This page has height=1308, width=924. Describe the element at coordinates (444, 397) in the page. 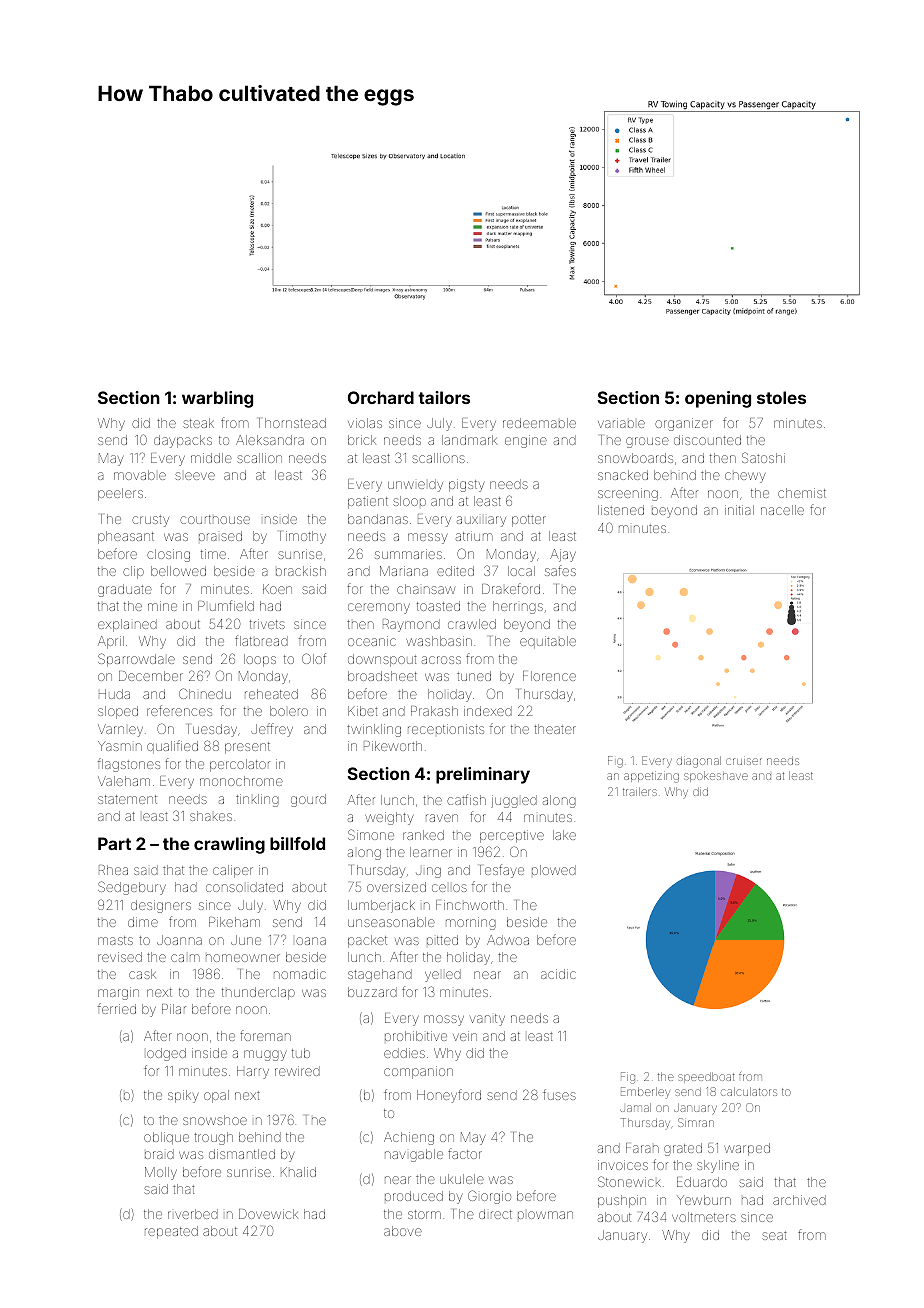

I see `tailors` at that location.
